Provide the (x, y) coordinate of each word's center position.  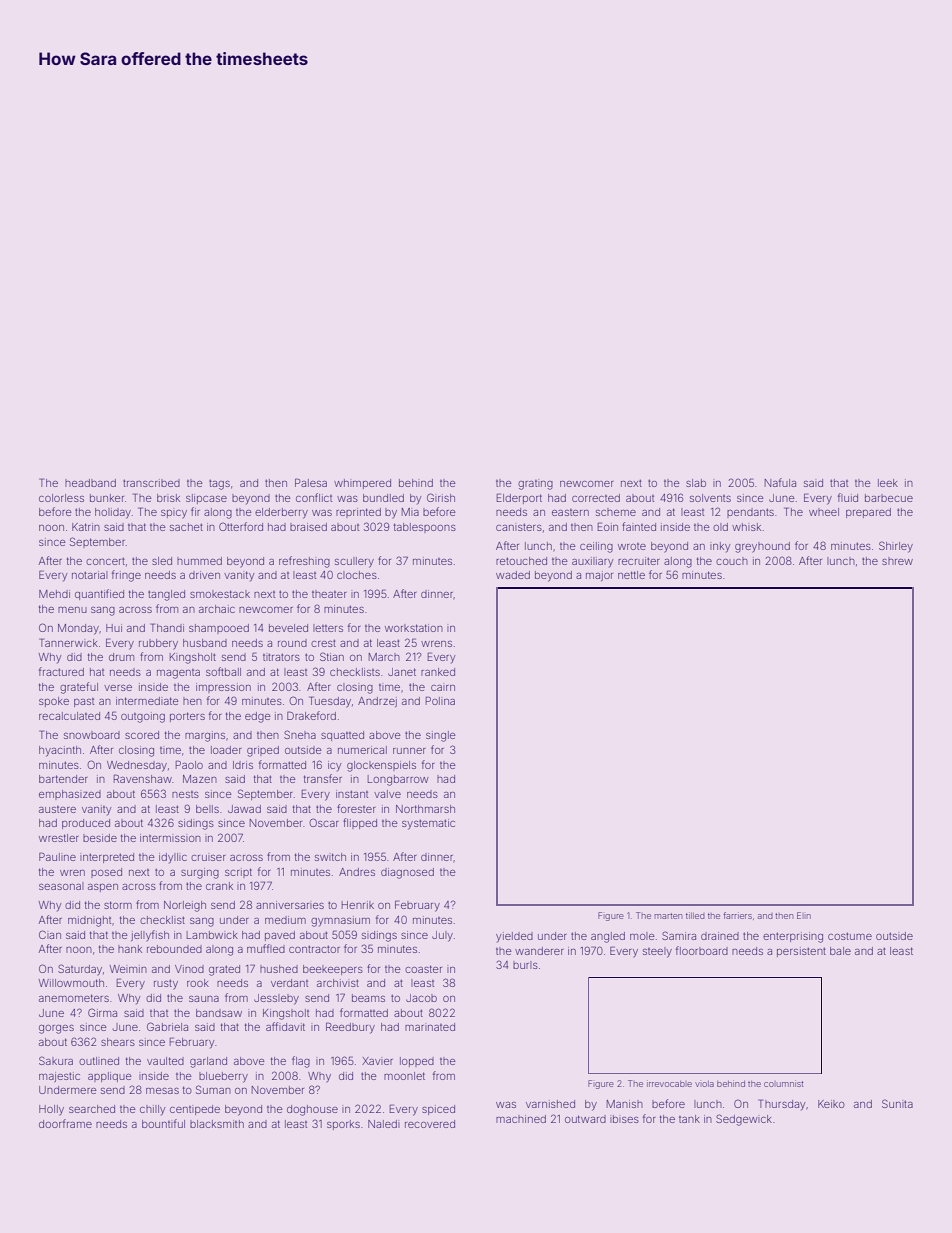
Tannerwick (68, 642)
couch (732, 561)
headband (90, 483)
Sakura (56, 1060)
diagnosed (407, 873)
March (384, 657)
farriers (737, 915)
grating (535, 485)
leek (888, 483)
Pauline (57, 856)
